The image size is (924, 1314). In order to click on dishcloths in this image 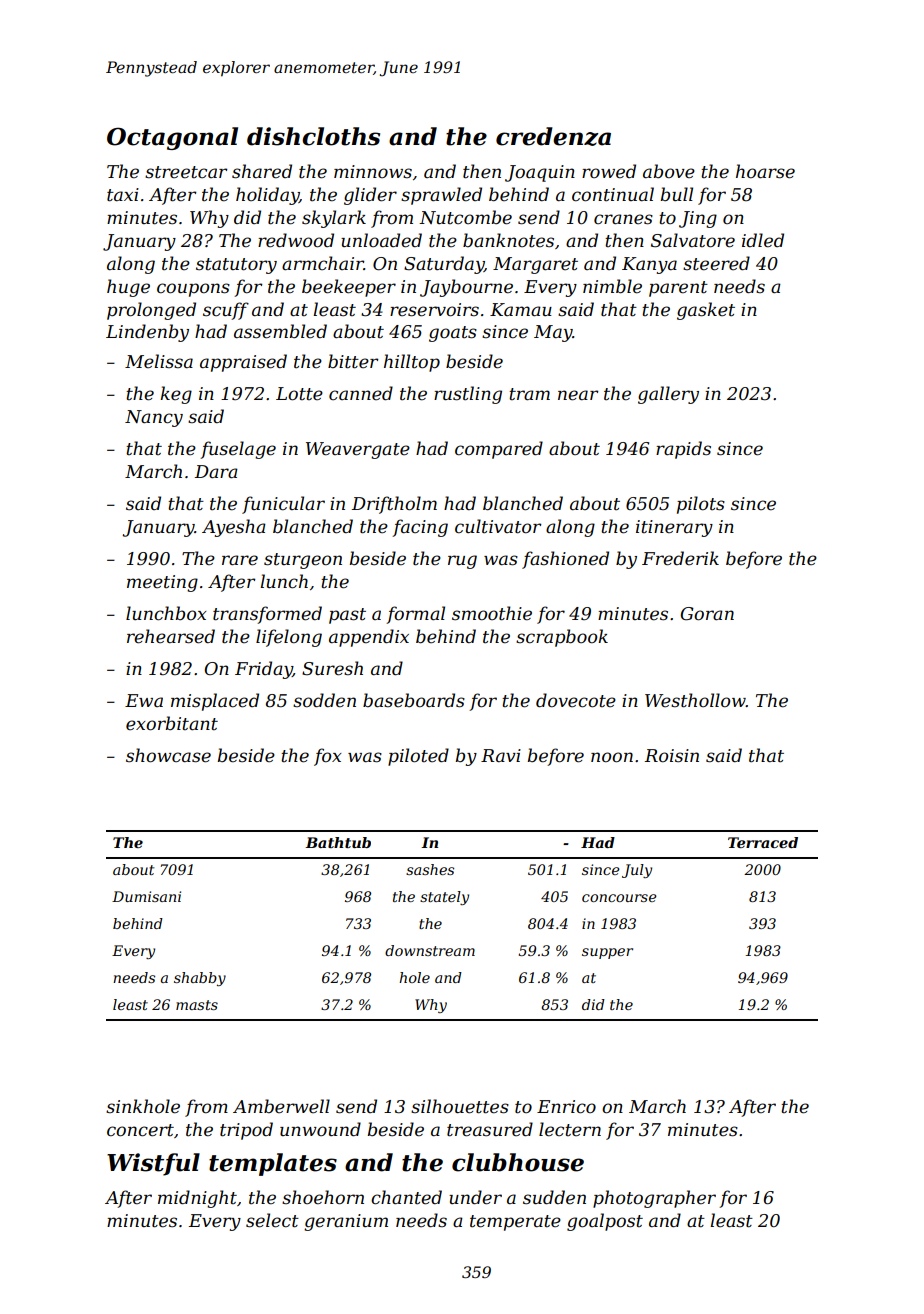, I will do `click(313, 136)`.
